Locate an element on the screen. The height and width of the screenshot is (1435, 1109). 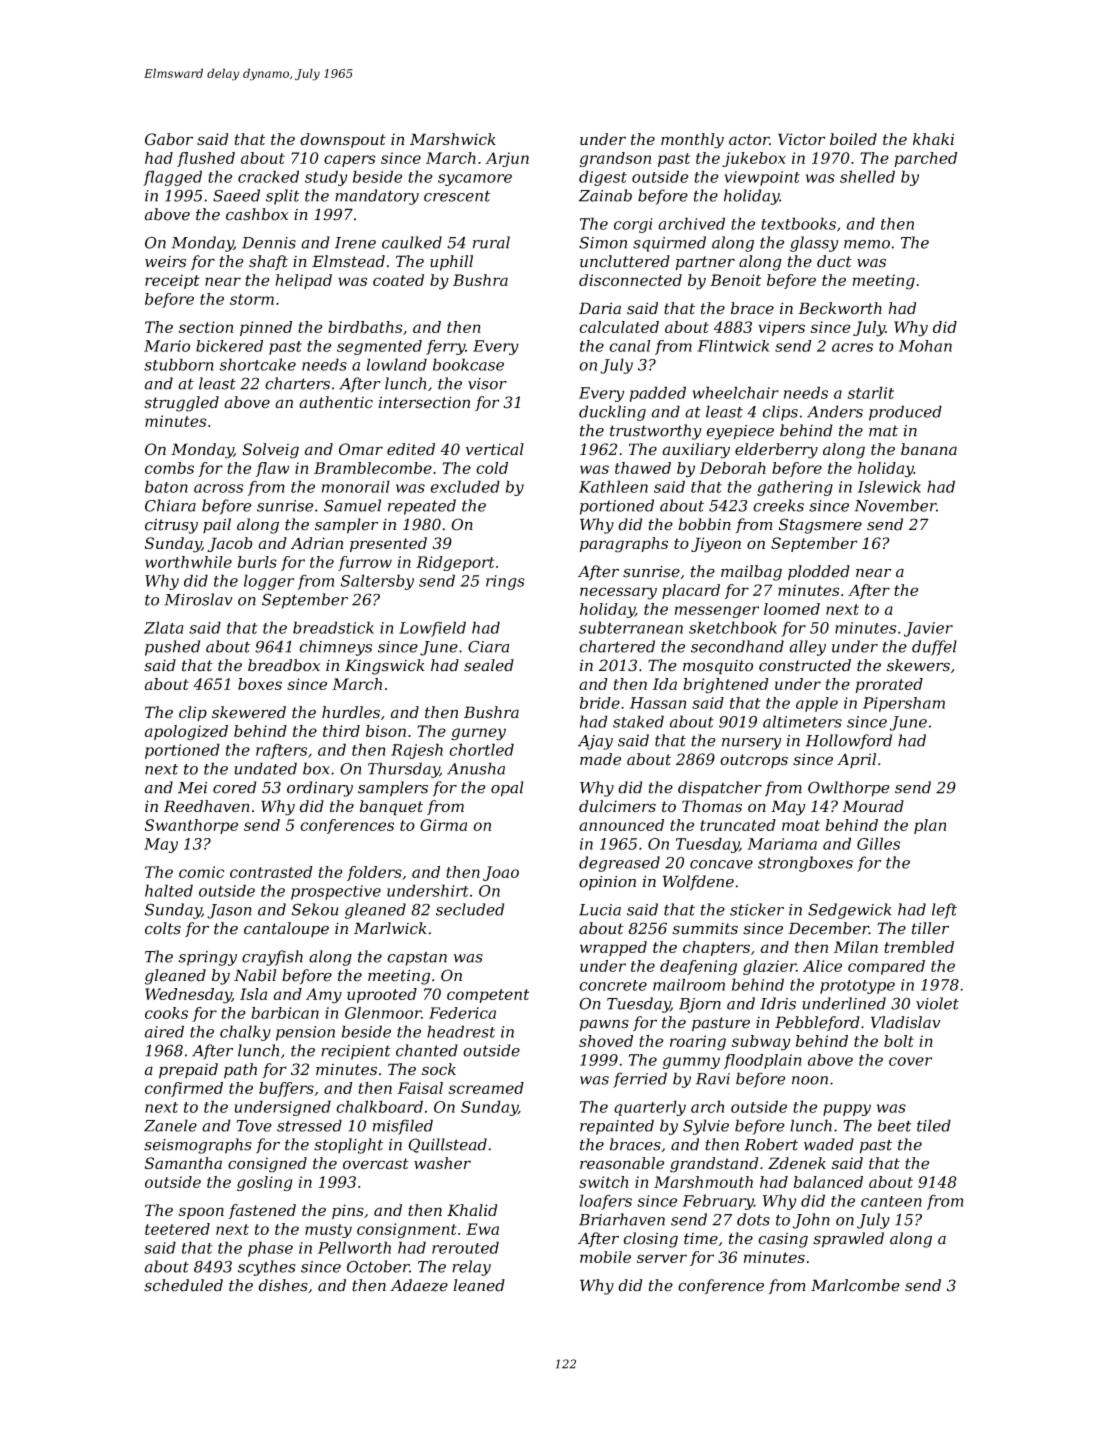
Javier is located at coordinates (928, 629).
